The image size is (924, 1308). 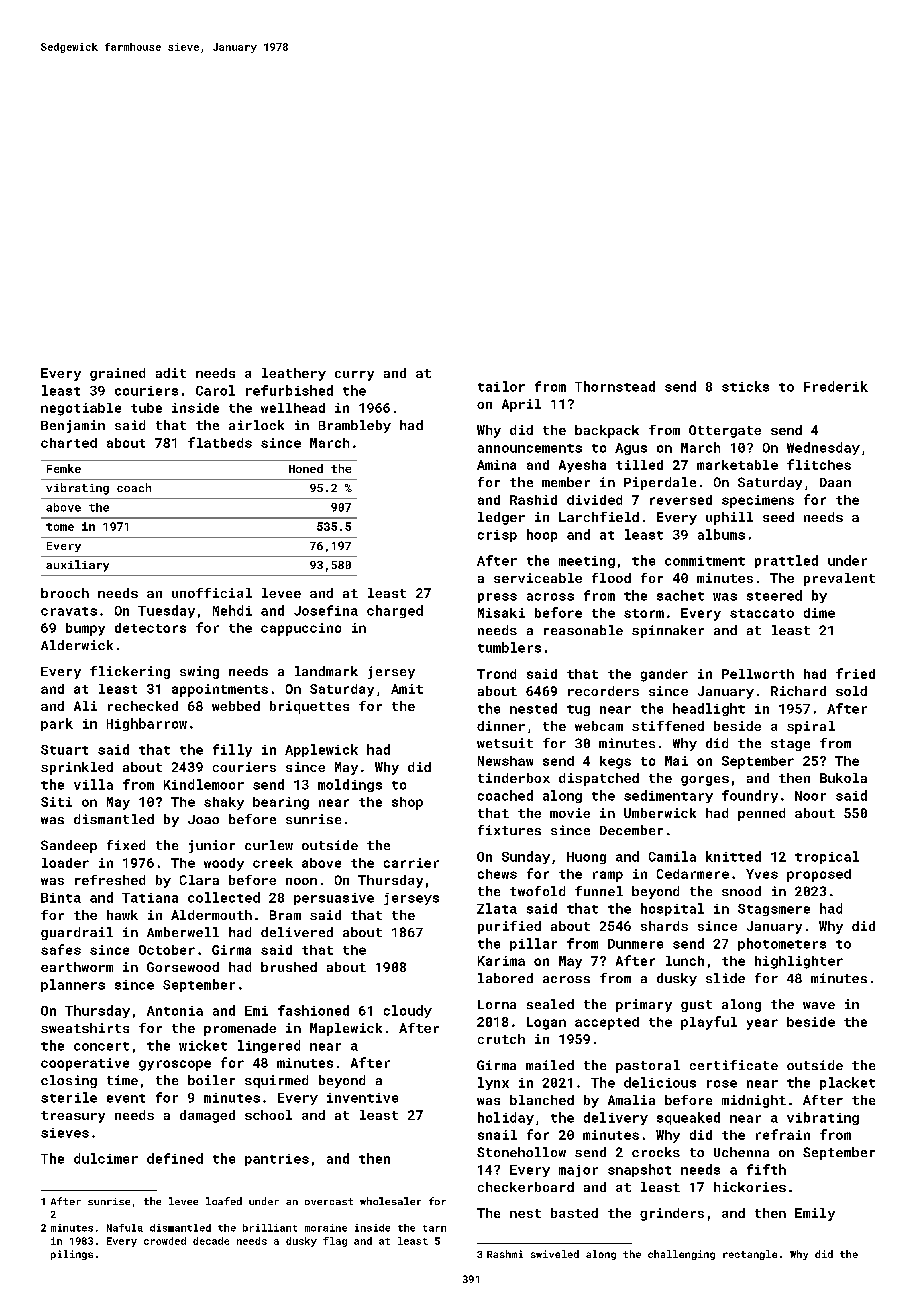 What do you see at coordinates (509, 927) in the screenshot?
I see `purified` at bounding box center [509, 927].
